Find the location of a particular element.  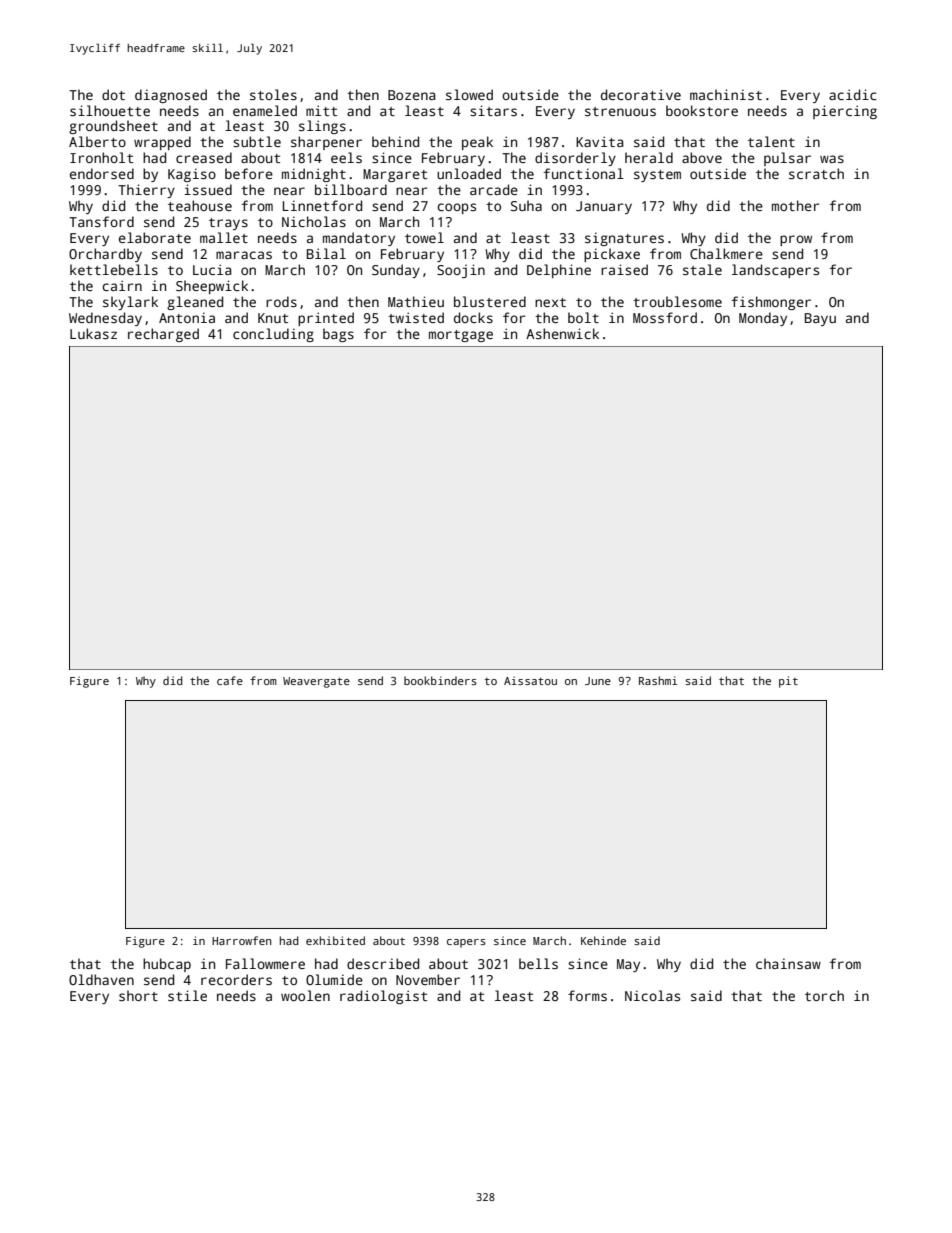

Monday is located at coordinates (763, 319).
